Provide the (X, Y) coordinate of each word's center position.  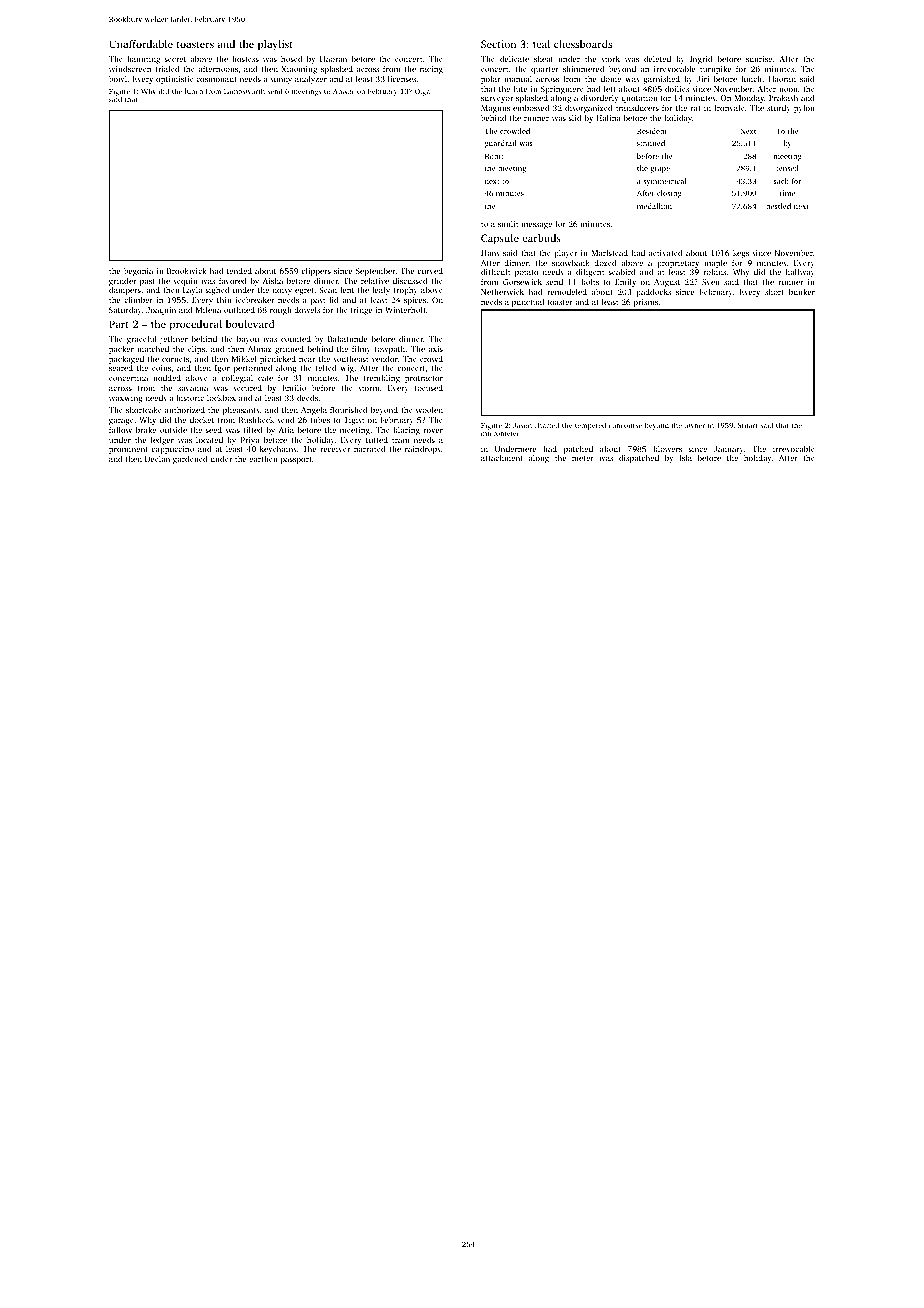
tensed (787, 168)
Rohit (494, 156)
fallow (120, 430)
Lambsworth (244, 91)
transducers (637, 108)
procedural (196, 325)
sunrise (759, 59)
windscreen (130, 69)
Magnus (495, 109)
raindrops (423, 450)
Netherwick (502, 292)
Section (498, 44)
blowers (667, 449)
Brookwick (186, 271)
